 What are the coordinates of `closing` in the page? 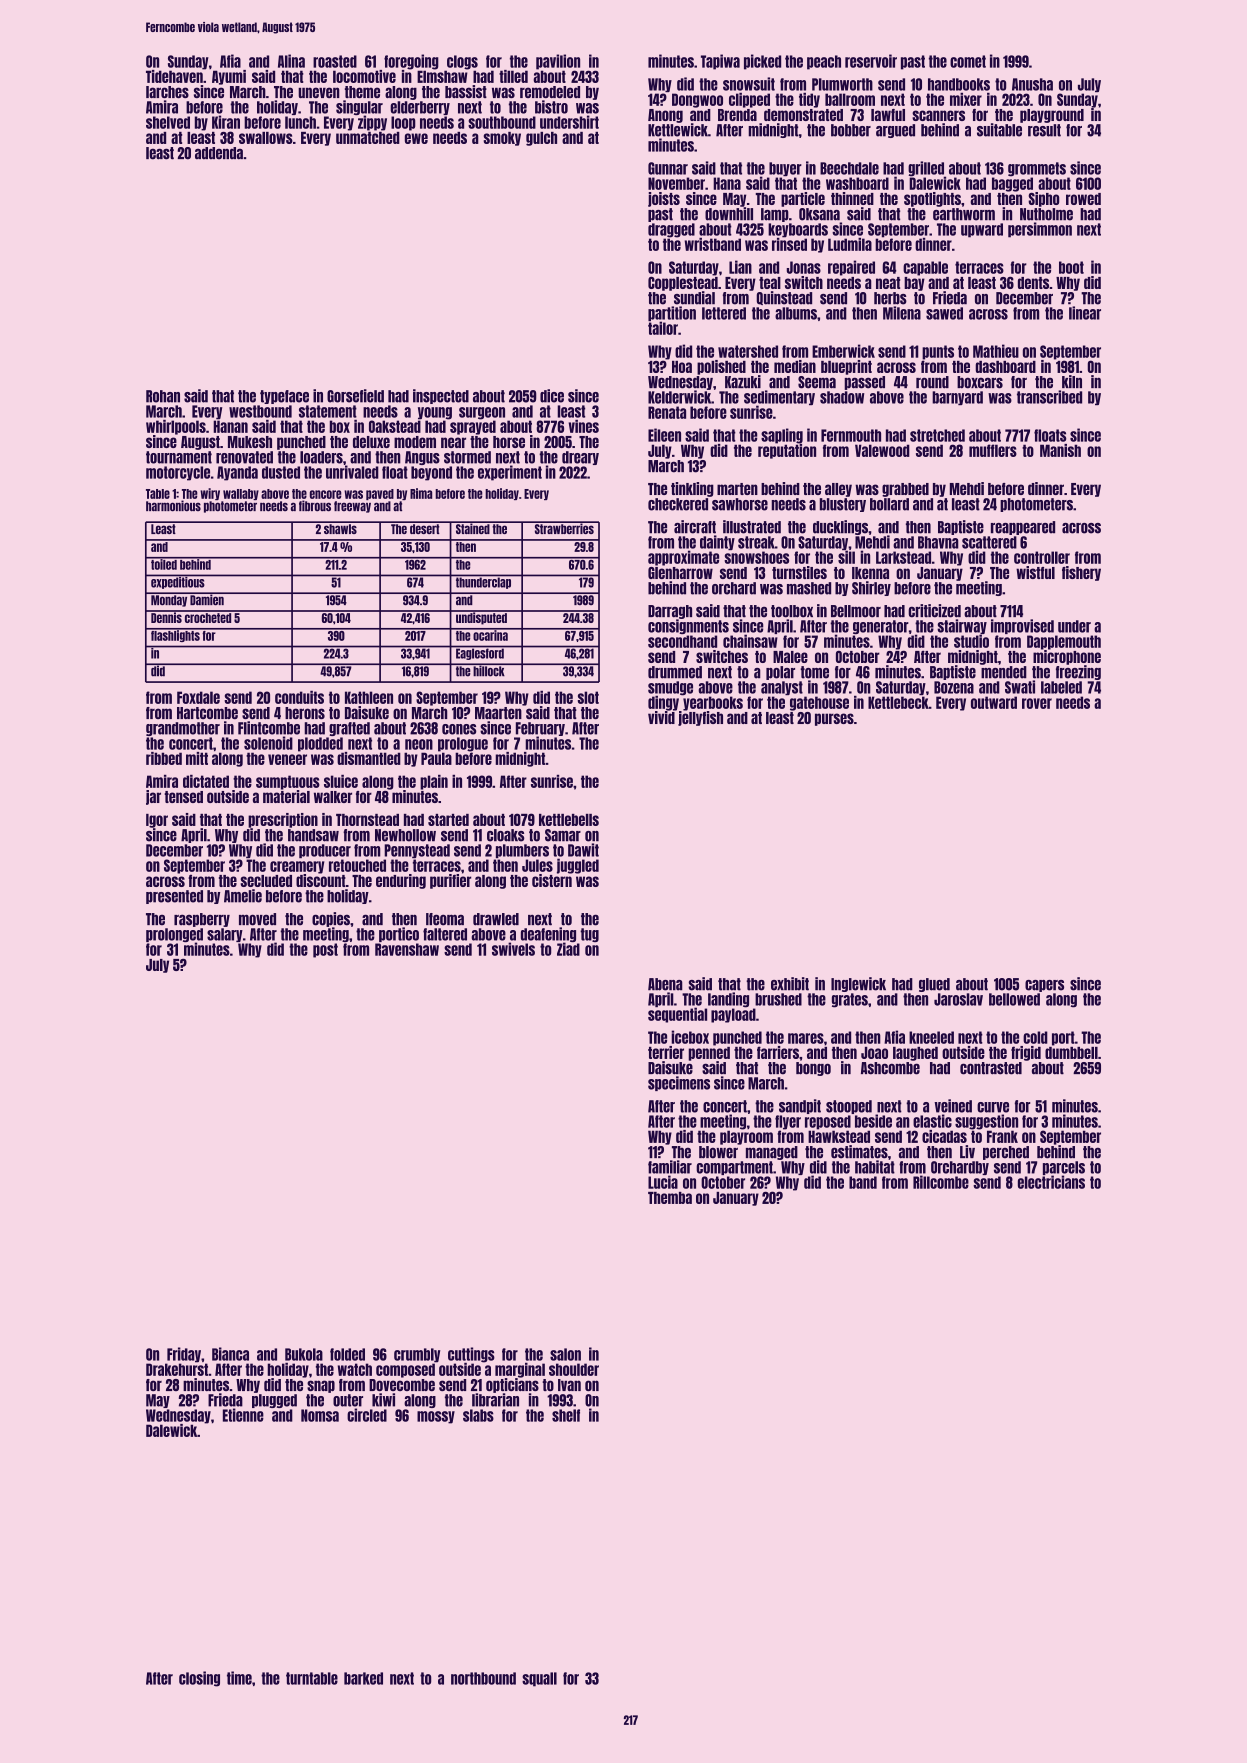 It's located at (199, 1679).
